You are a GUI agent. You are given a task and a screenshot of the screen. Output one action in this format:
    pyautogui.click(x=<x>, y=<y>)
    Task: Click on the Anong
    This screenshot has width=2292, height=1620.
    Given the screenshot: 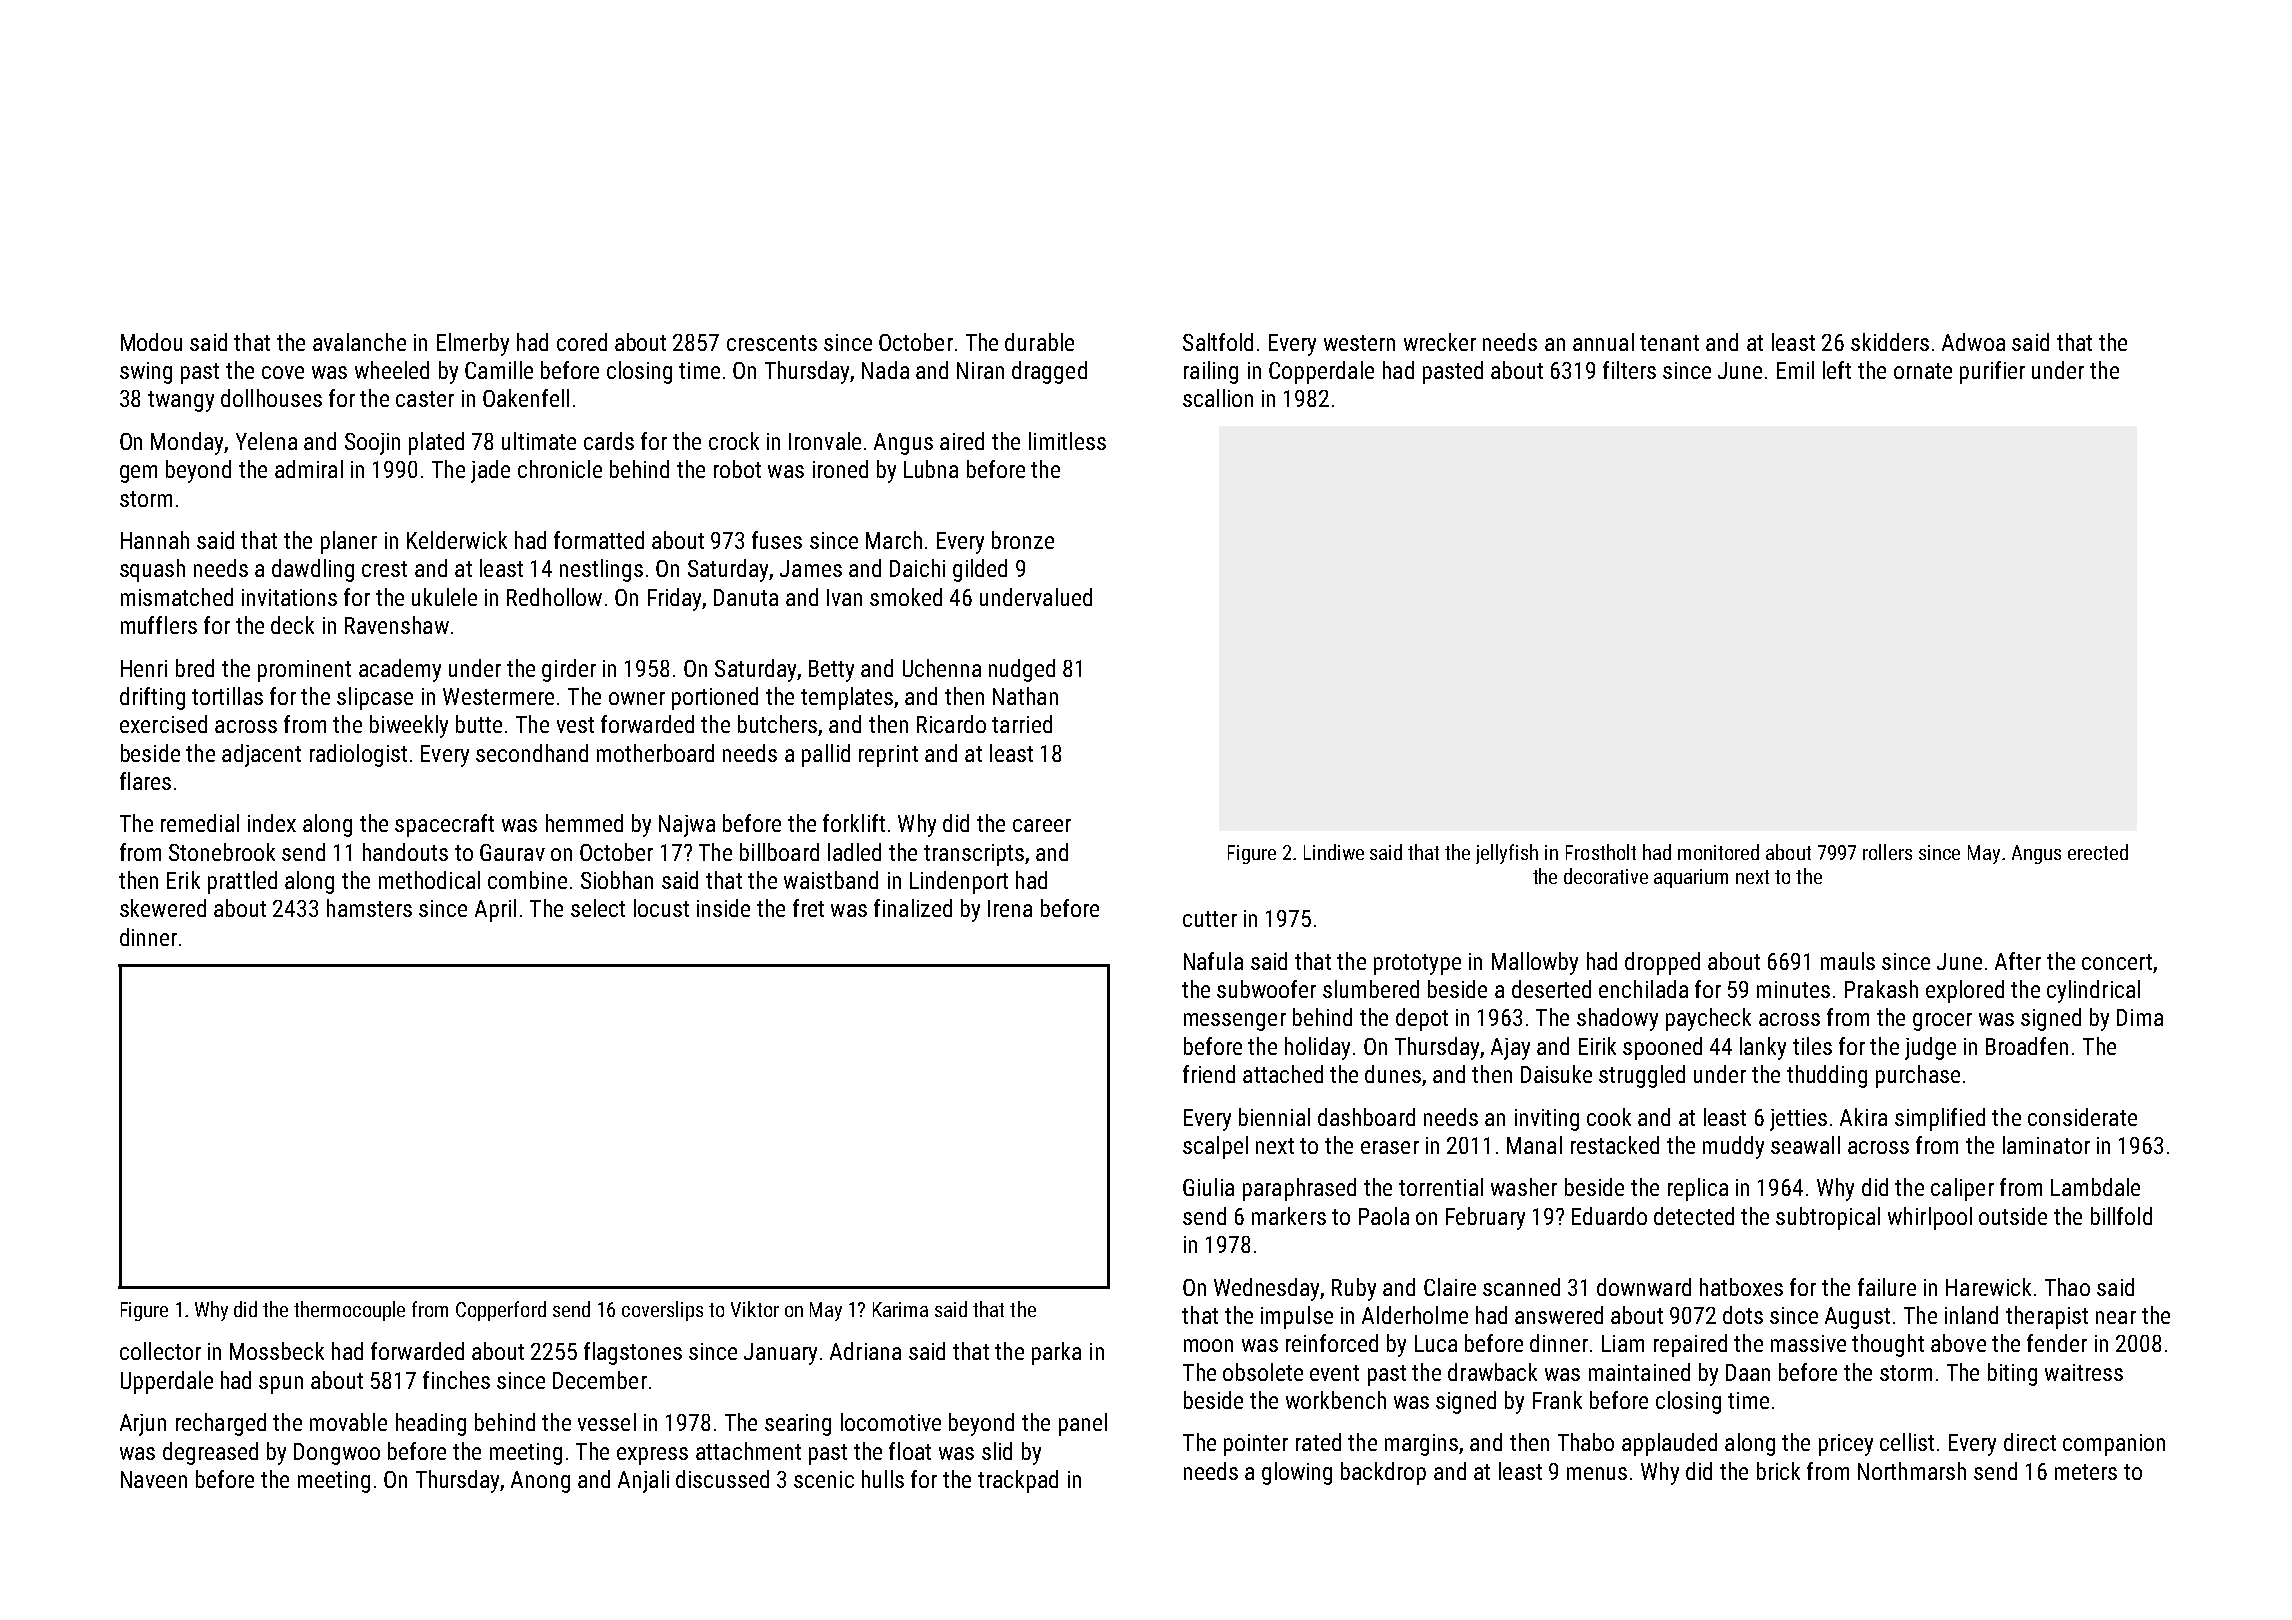 What is the action you would take?
    pyautogui.click(x=540, y=1482)
